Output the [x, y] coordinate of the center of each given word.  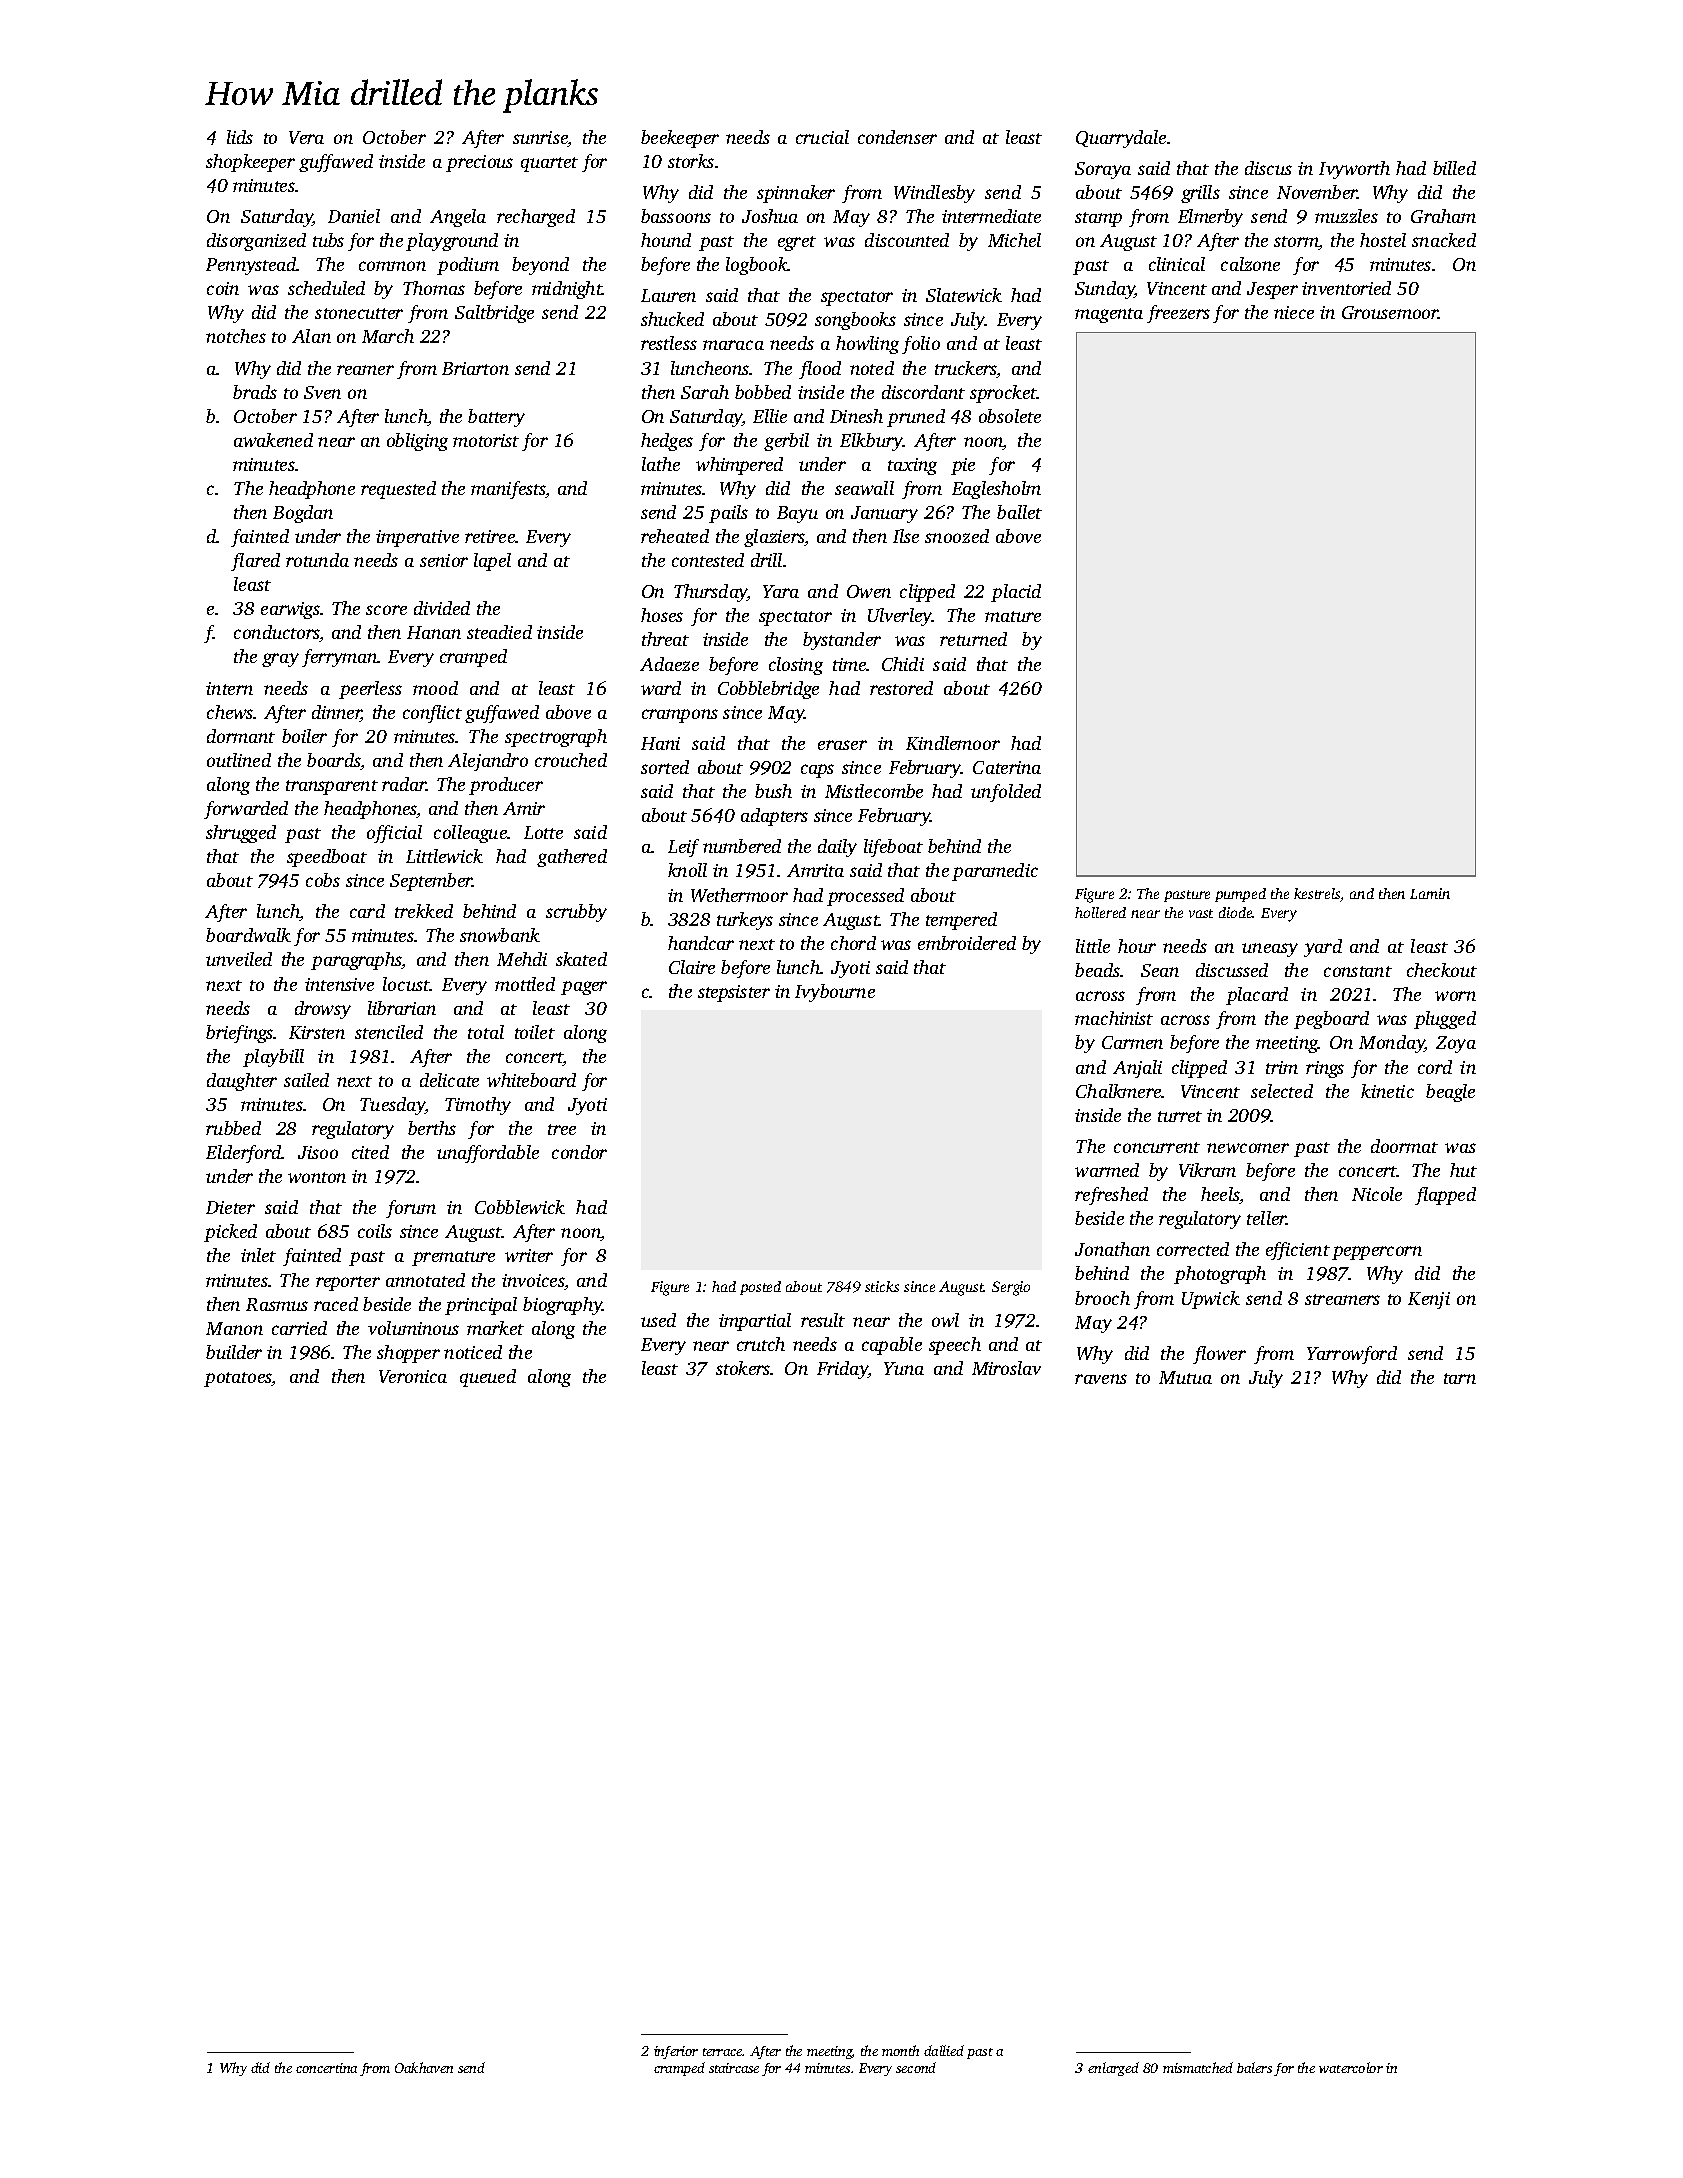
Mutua [1185, 1377]
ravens [1101, 1379]
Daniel [354, 216]
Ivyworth [1354, 170]
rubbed [233, 1128]
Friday [842, 1370]
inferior [676, 2052]
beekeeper [680, 139]
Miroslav [1006, 1368]
